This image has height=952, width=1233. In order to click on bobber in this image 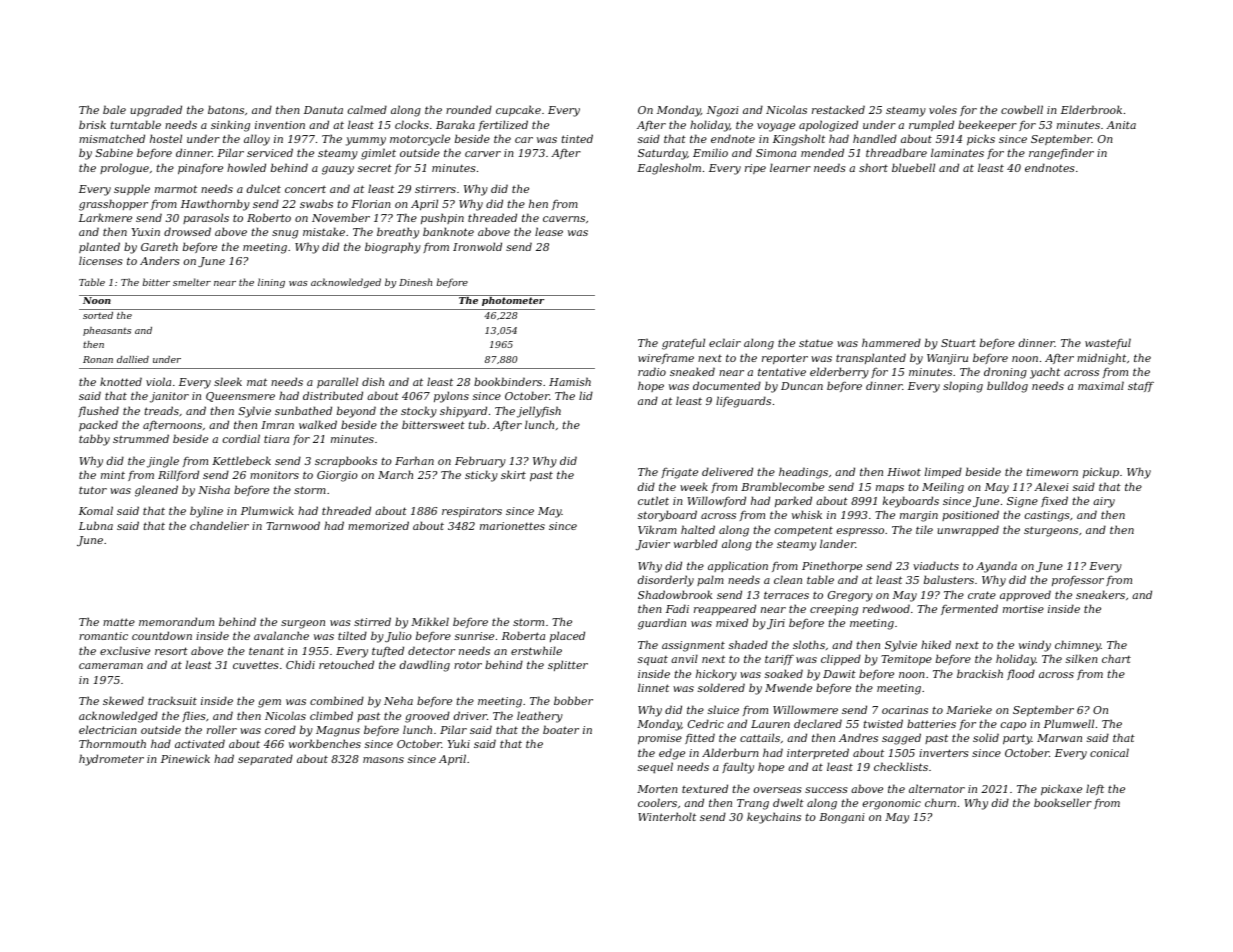, I will do `click(573, 700)`.
